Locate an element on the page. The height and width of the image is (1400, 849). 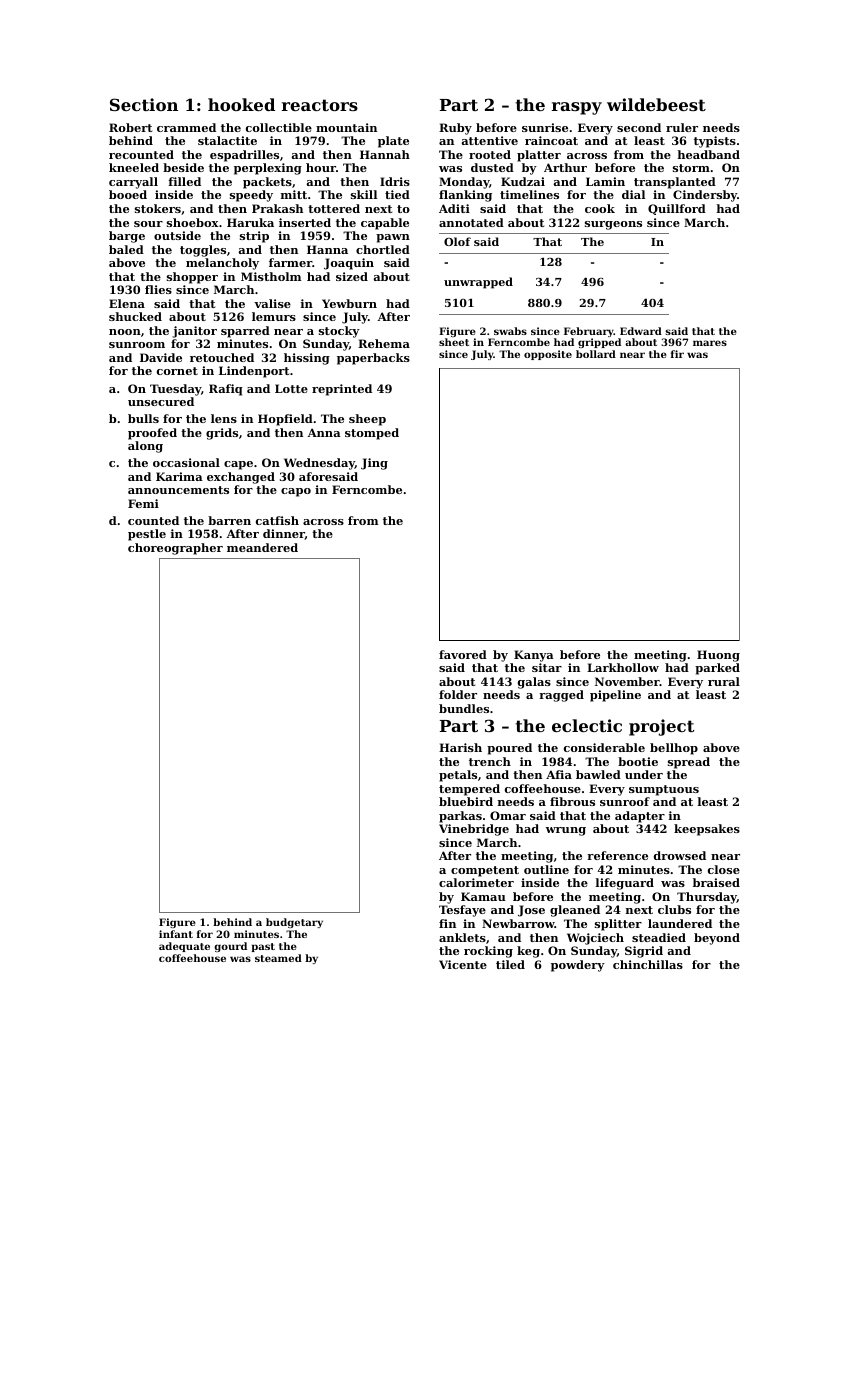
folder is located at coordinates (458, 694).
